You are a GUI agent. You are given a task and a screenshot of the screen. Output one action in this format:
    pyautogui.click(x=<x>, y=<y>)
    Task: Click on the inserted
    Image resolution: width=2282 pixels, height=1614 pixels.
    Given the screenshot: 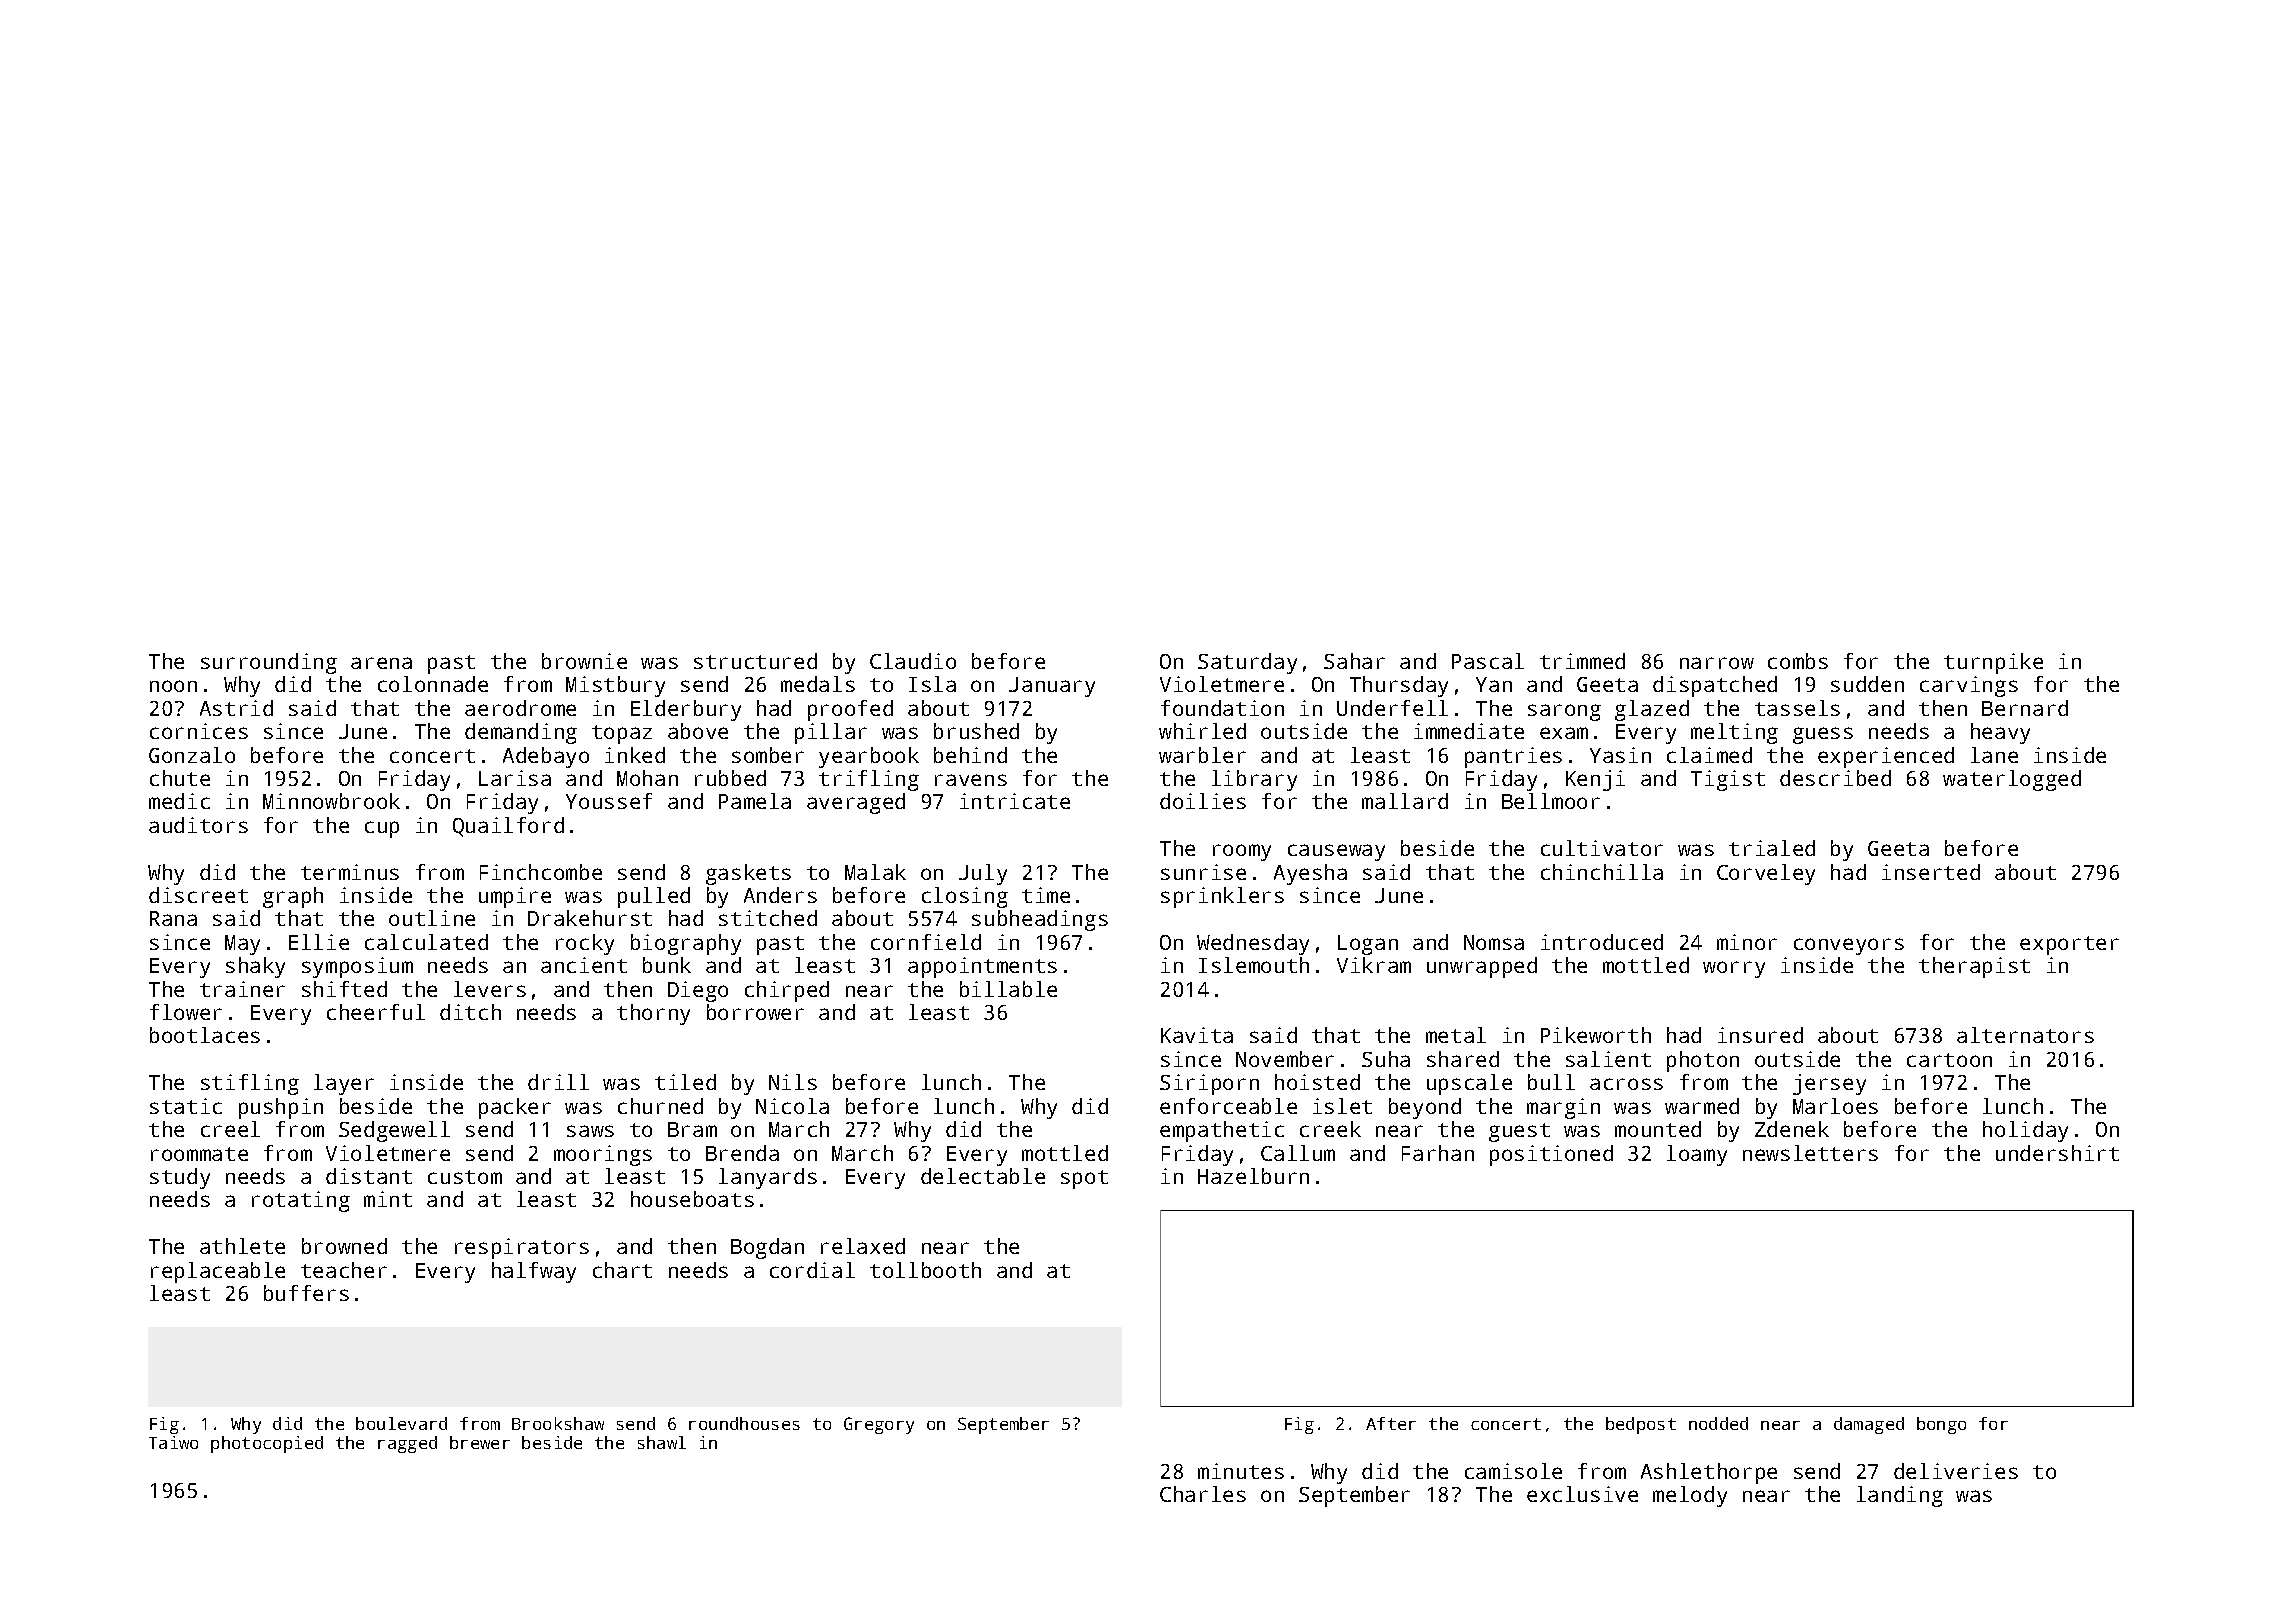 What is the action you would take?
    pyautogui.click(x=1931, y=872)
